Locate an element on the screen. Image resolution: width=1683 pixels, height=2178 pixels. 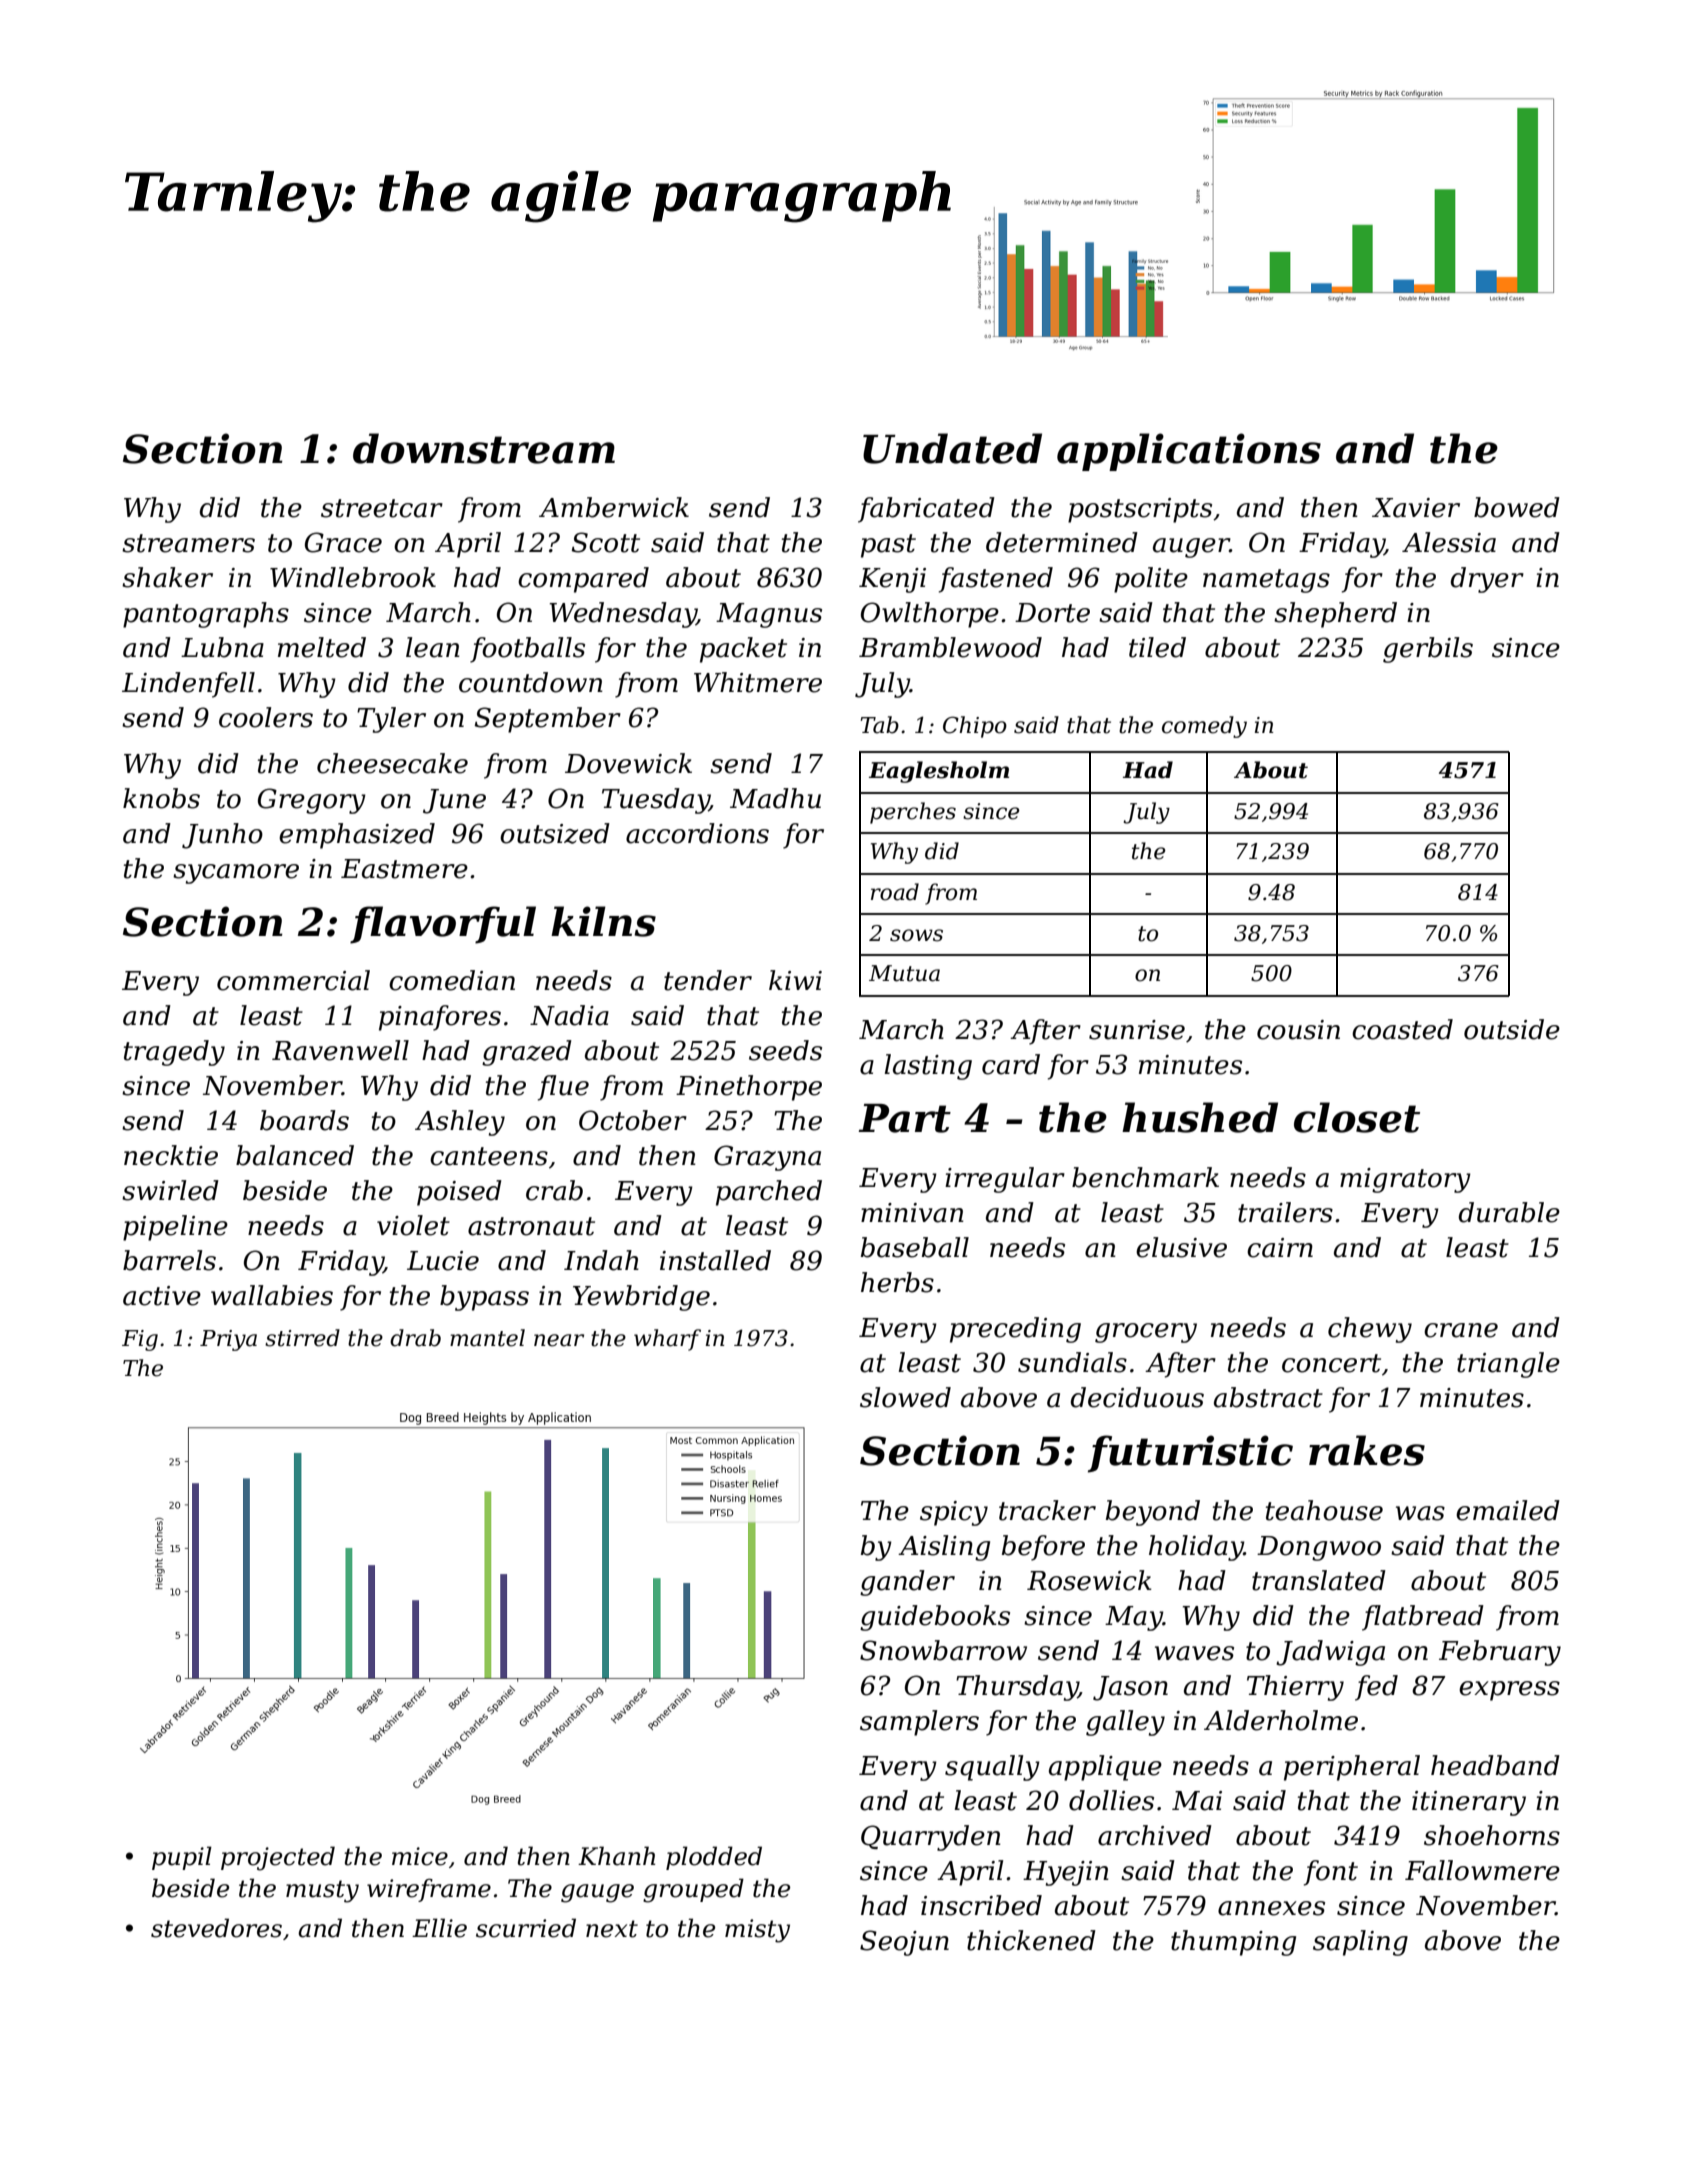
Xavier is located at coordinates (1416, 508).
